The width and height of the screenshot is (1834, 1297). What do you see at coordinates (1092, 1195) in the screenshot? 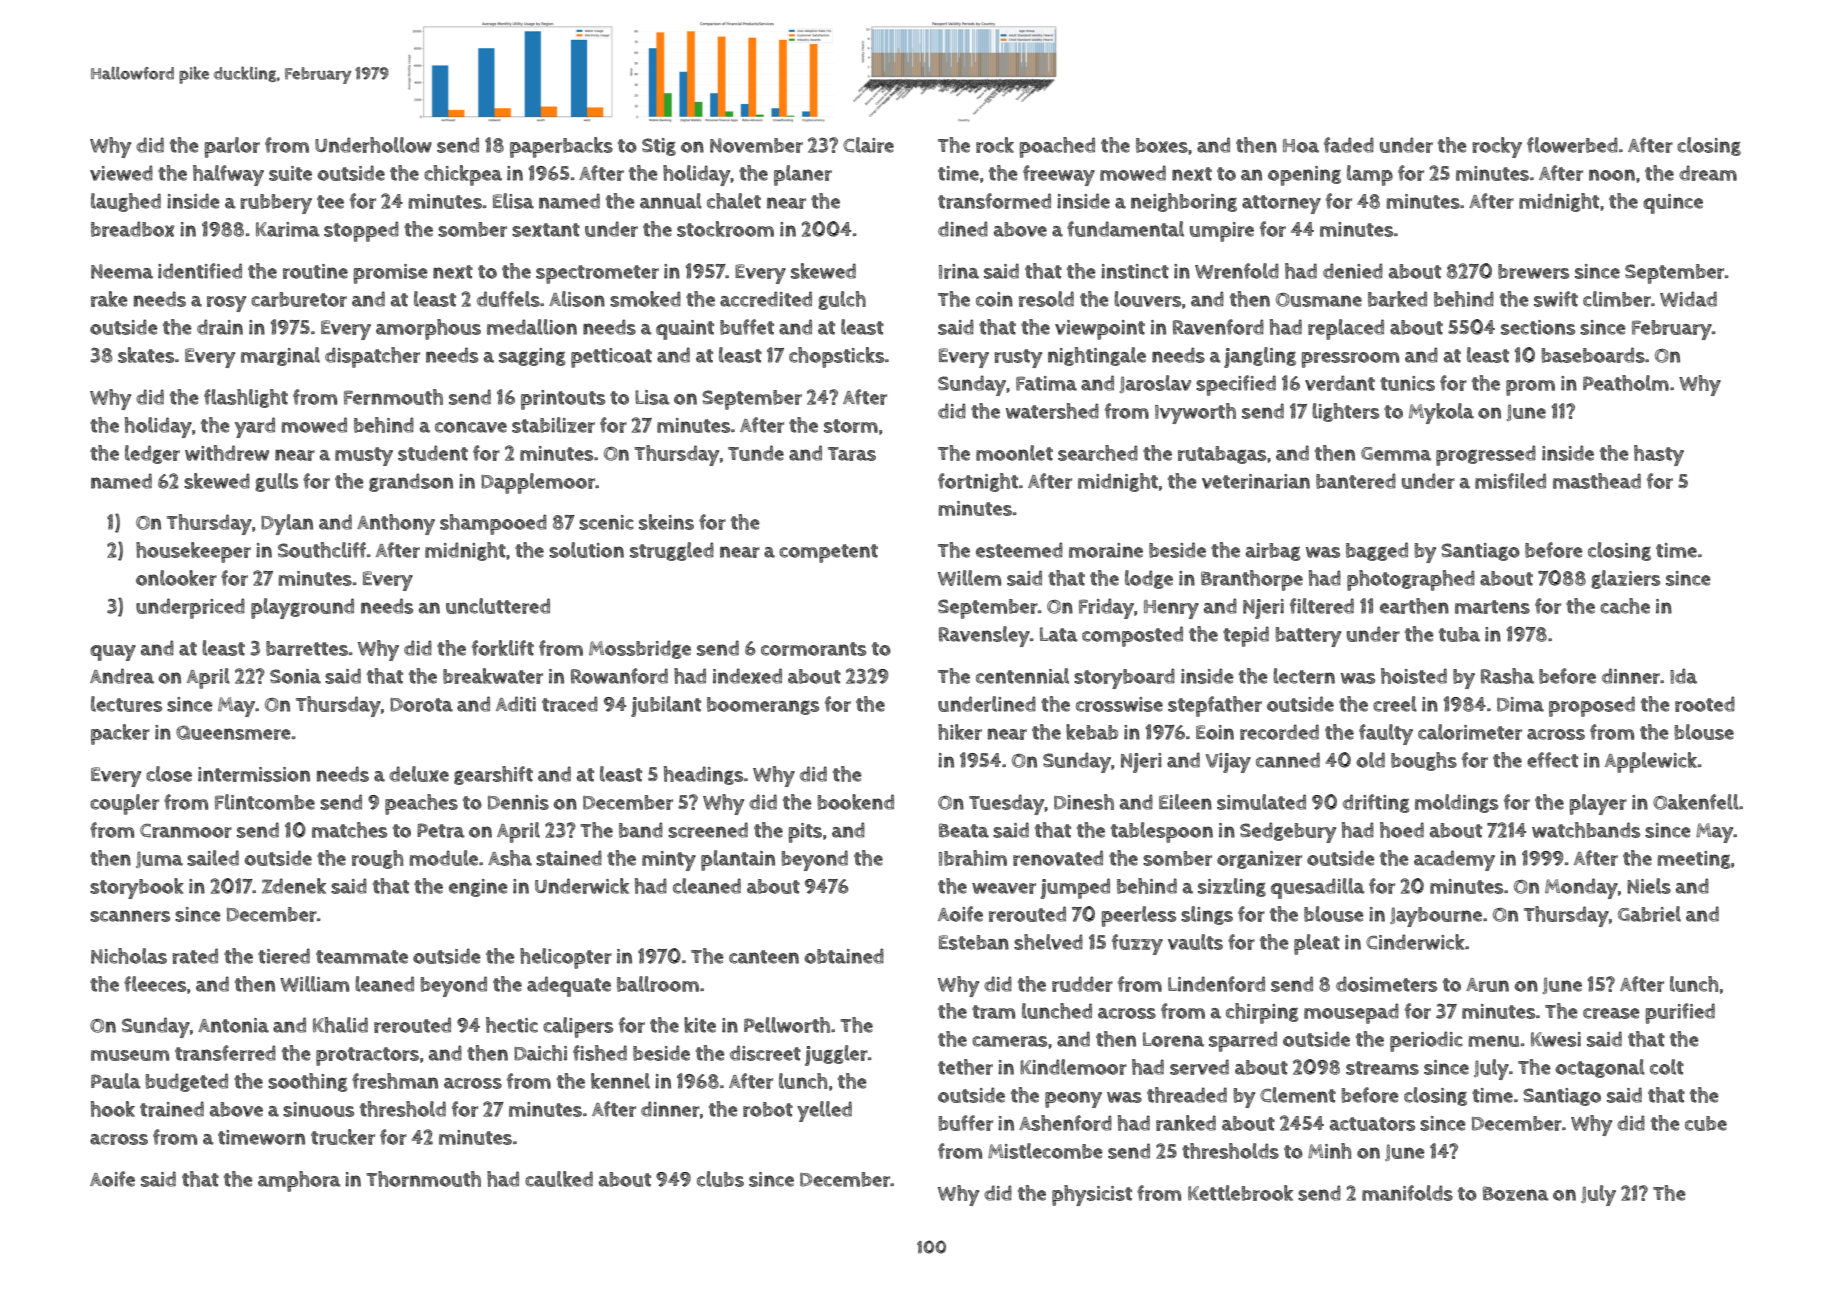
I see `physicist` at bounding box center [1092, 1195].
